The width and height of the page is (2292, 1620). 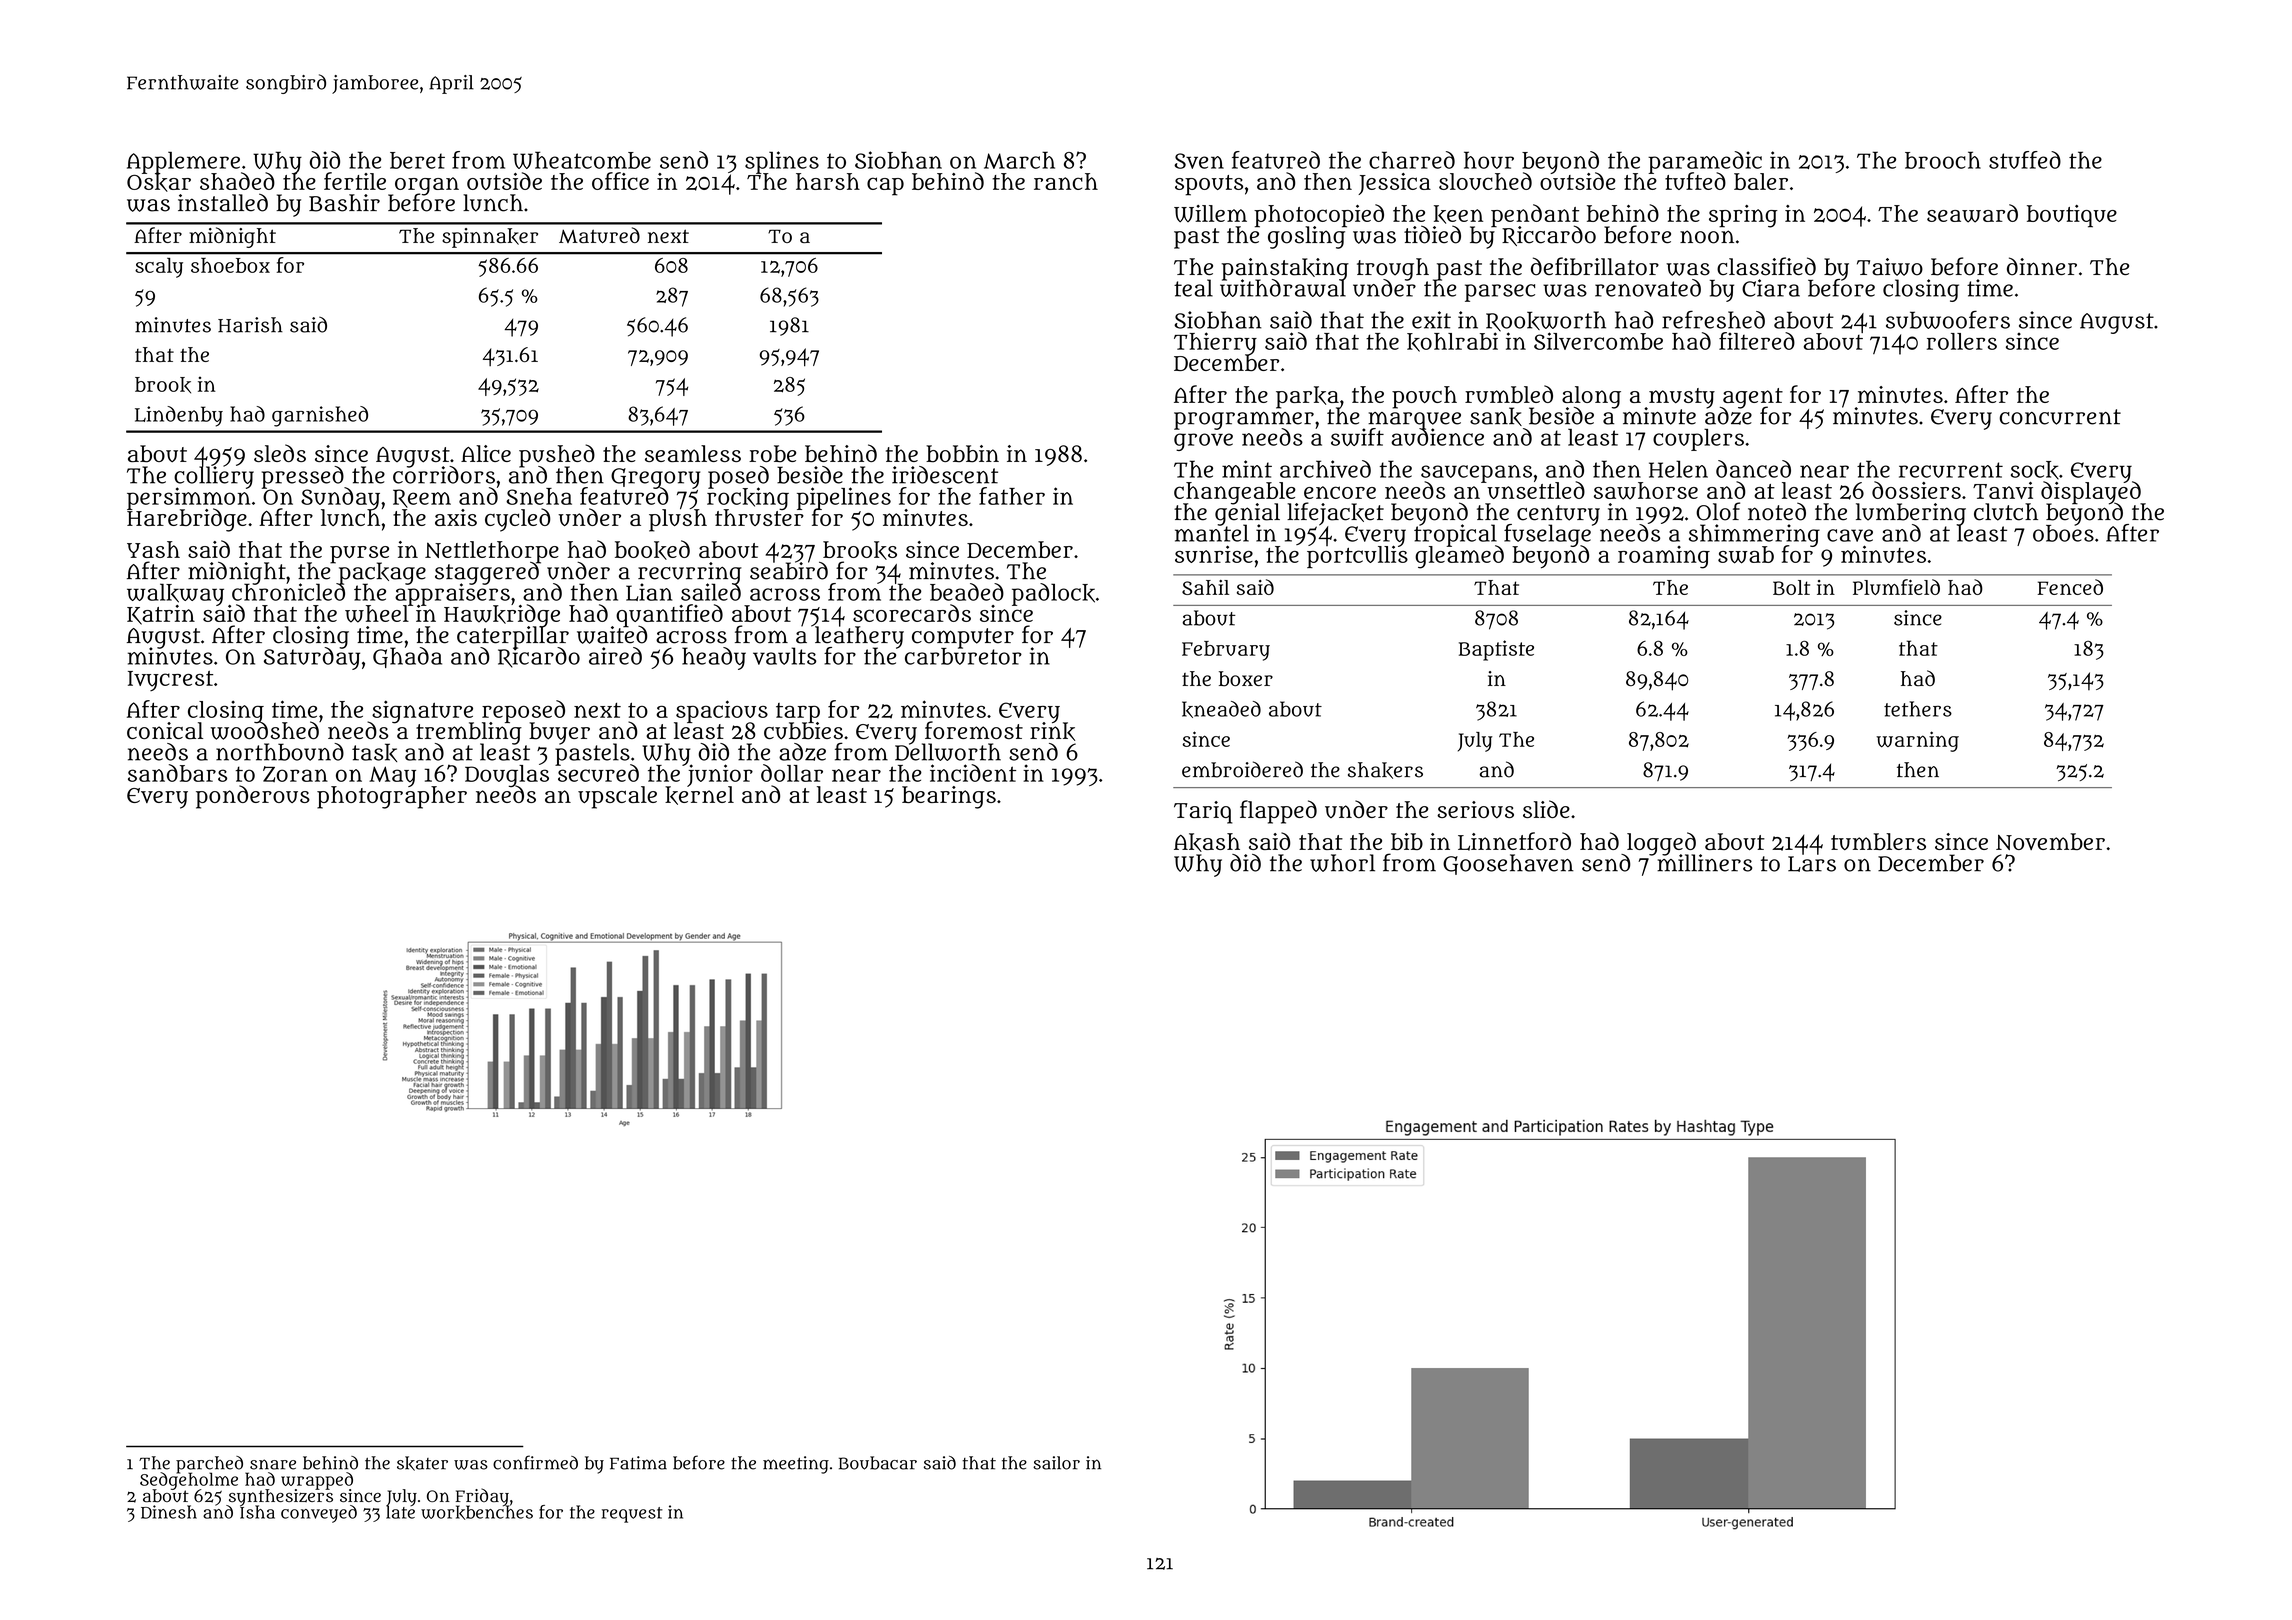 I want to click on shakers, so click(x=1385, y=770).
